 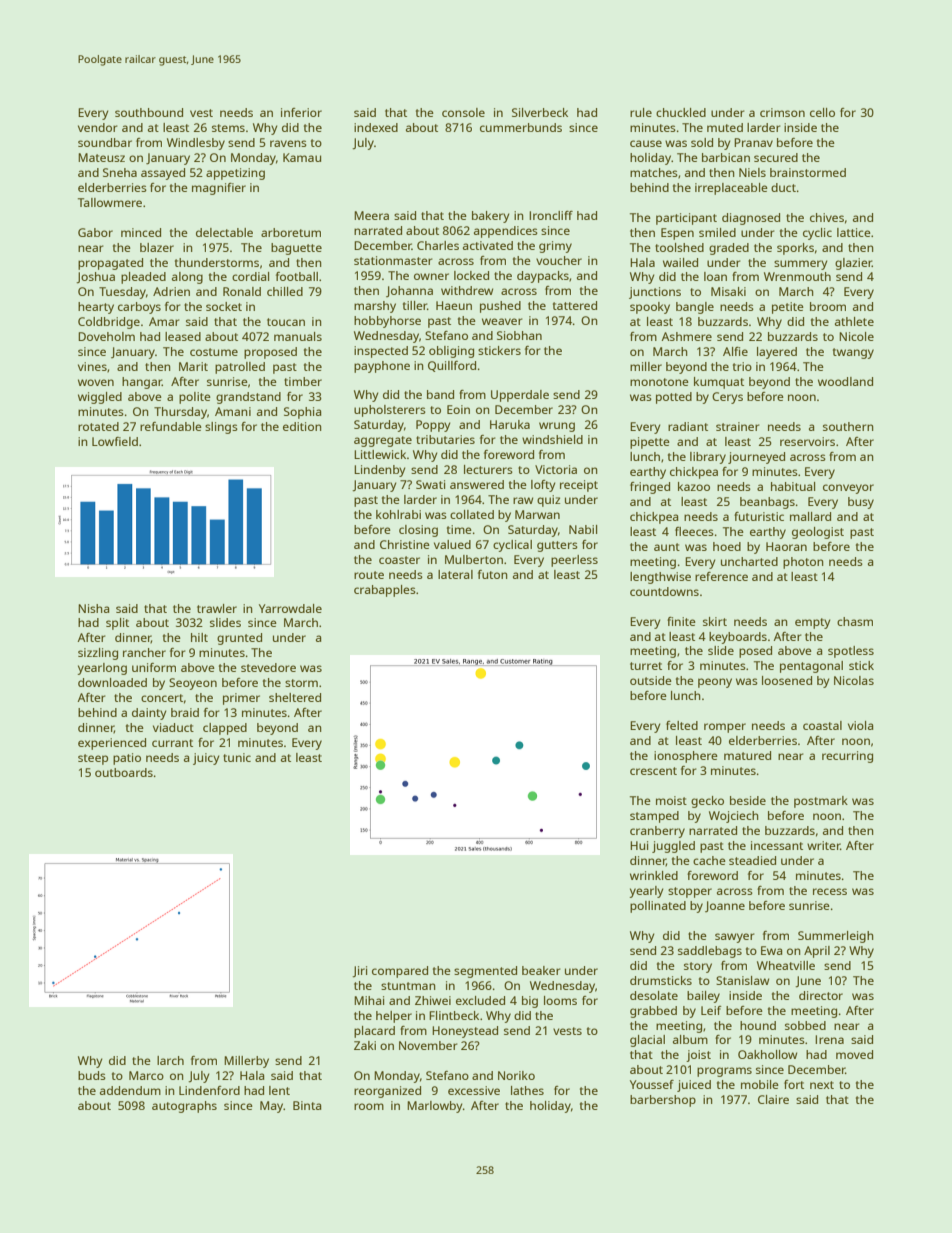 I want to click on Claire, so click(x=773, y=1099).
